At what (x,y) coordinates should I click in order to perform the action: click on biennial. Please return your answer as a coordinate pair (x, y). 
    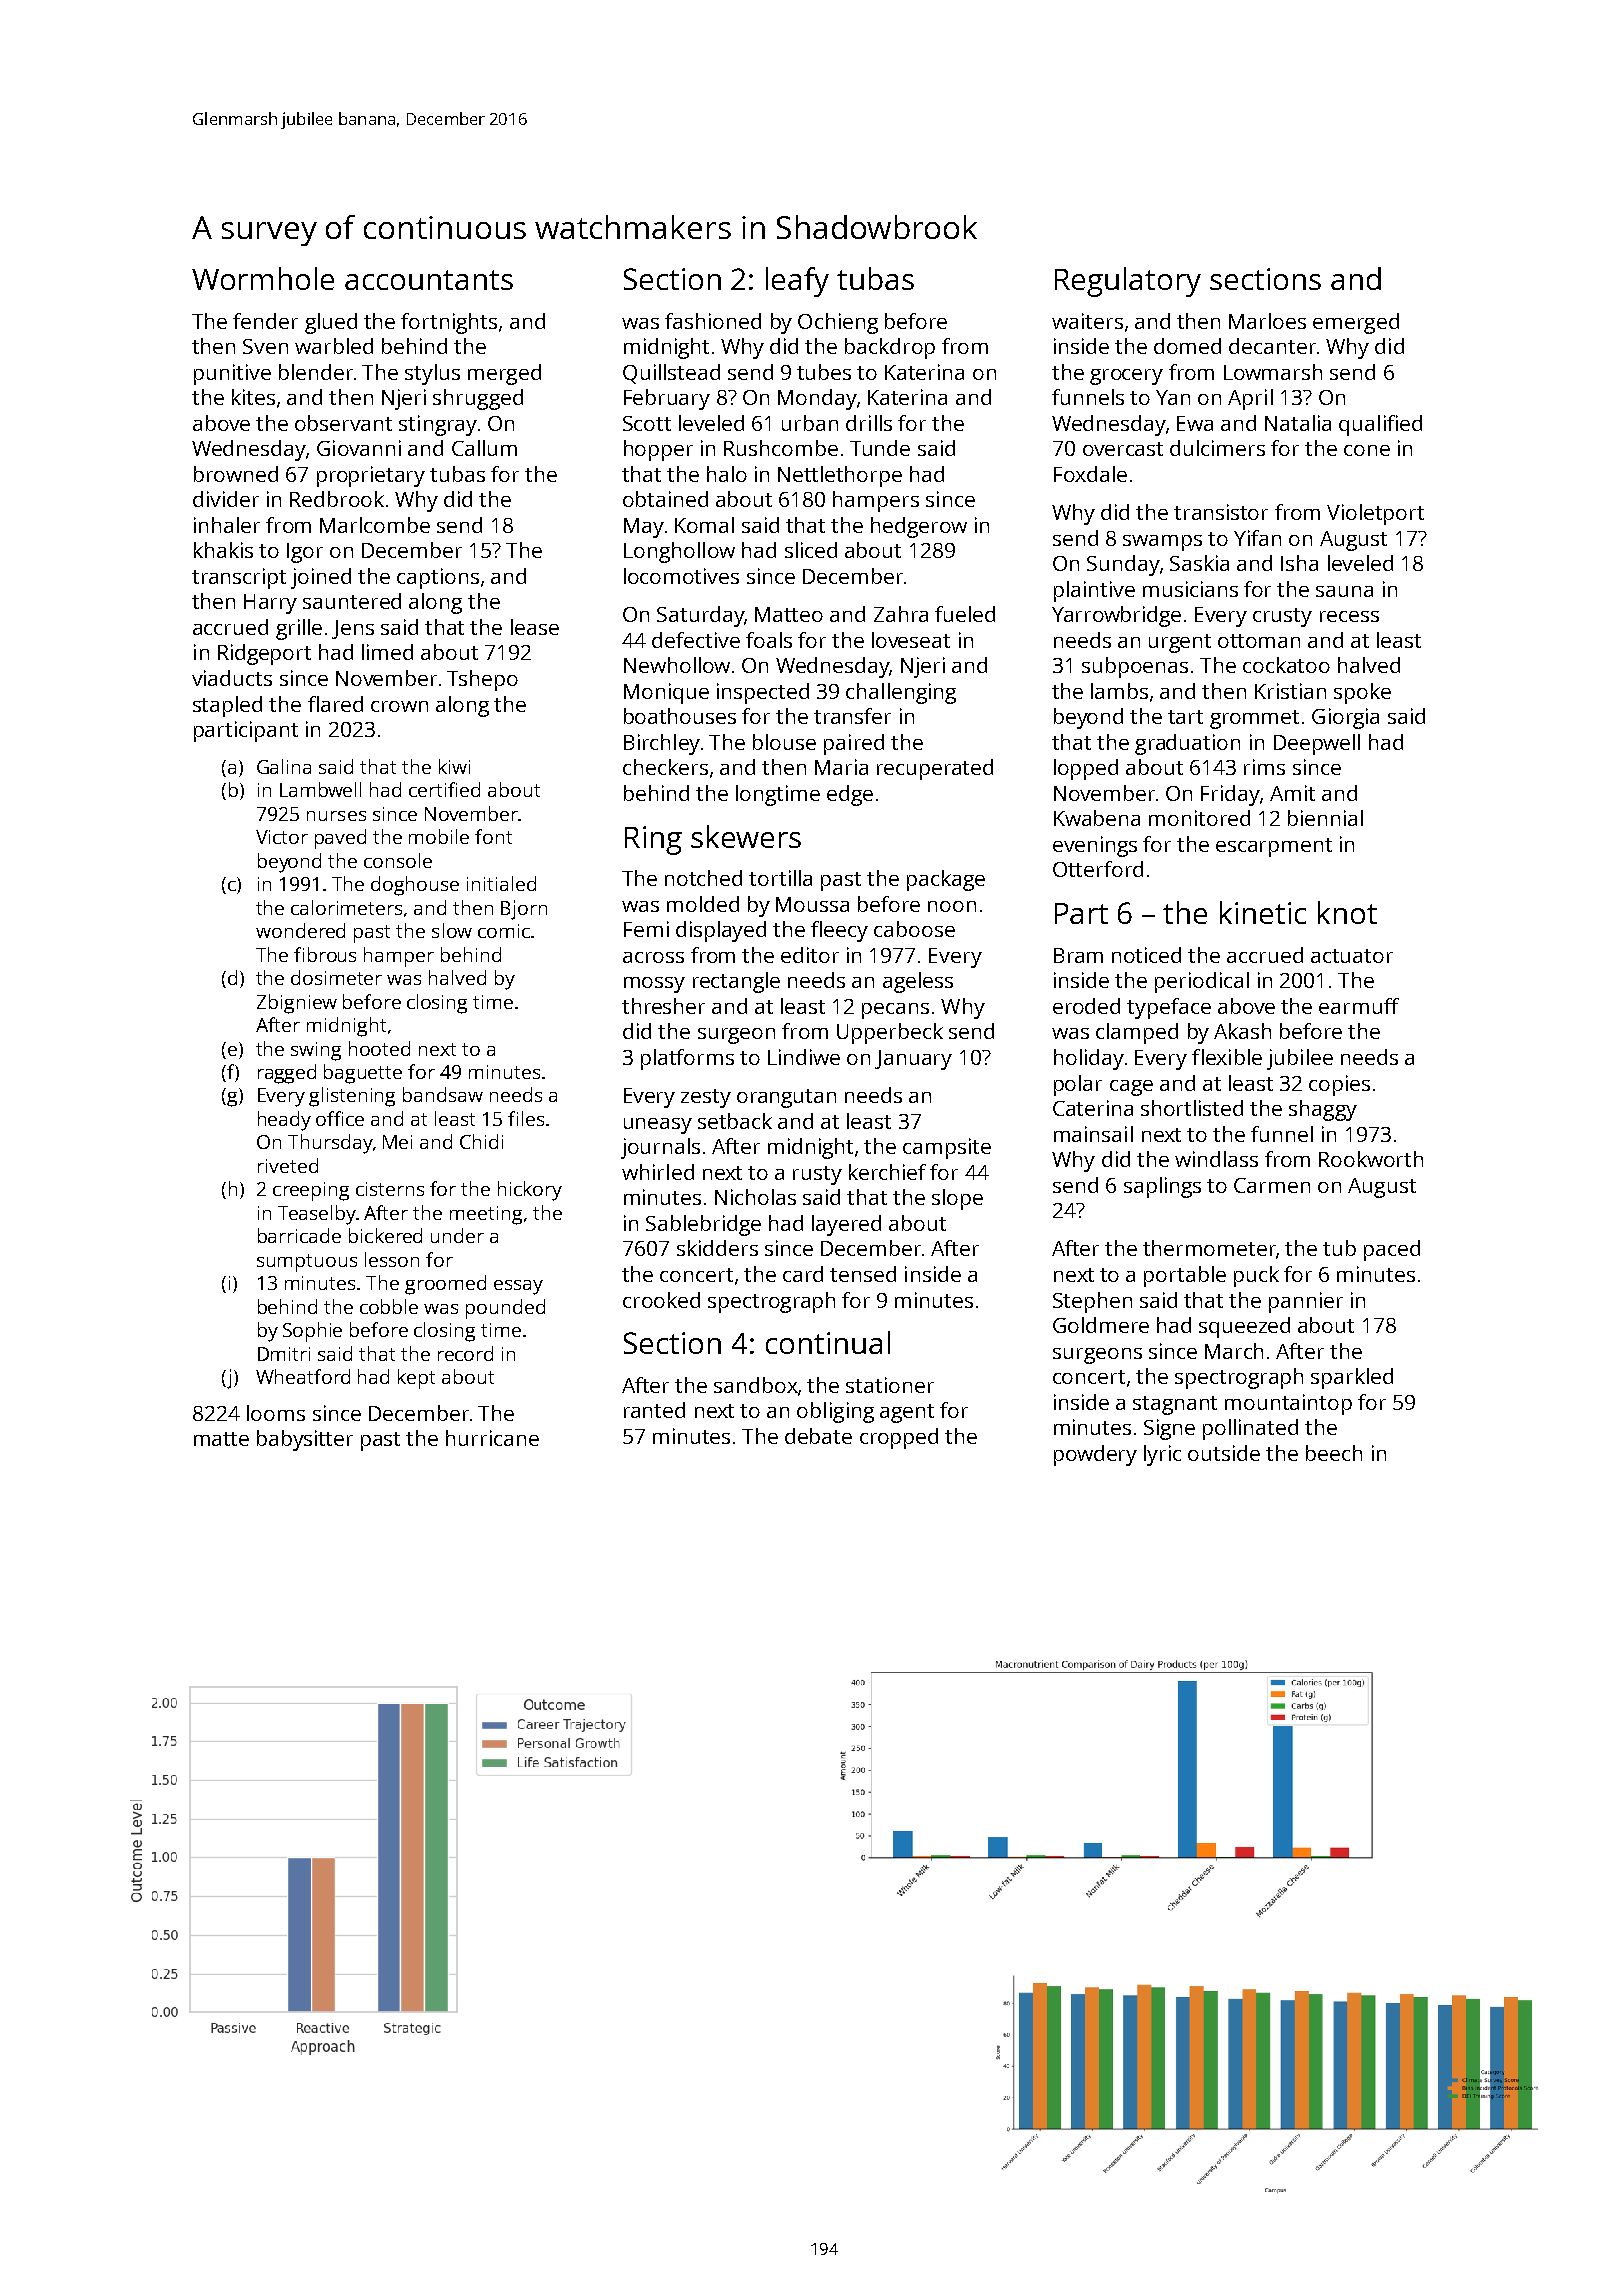
    Looking at the image, I should click on (1325, 818).
